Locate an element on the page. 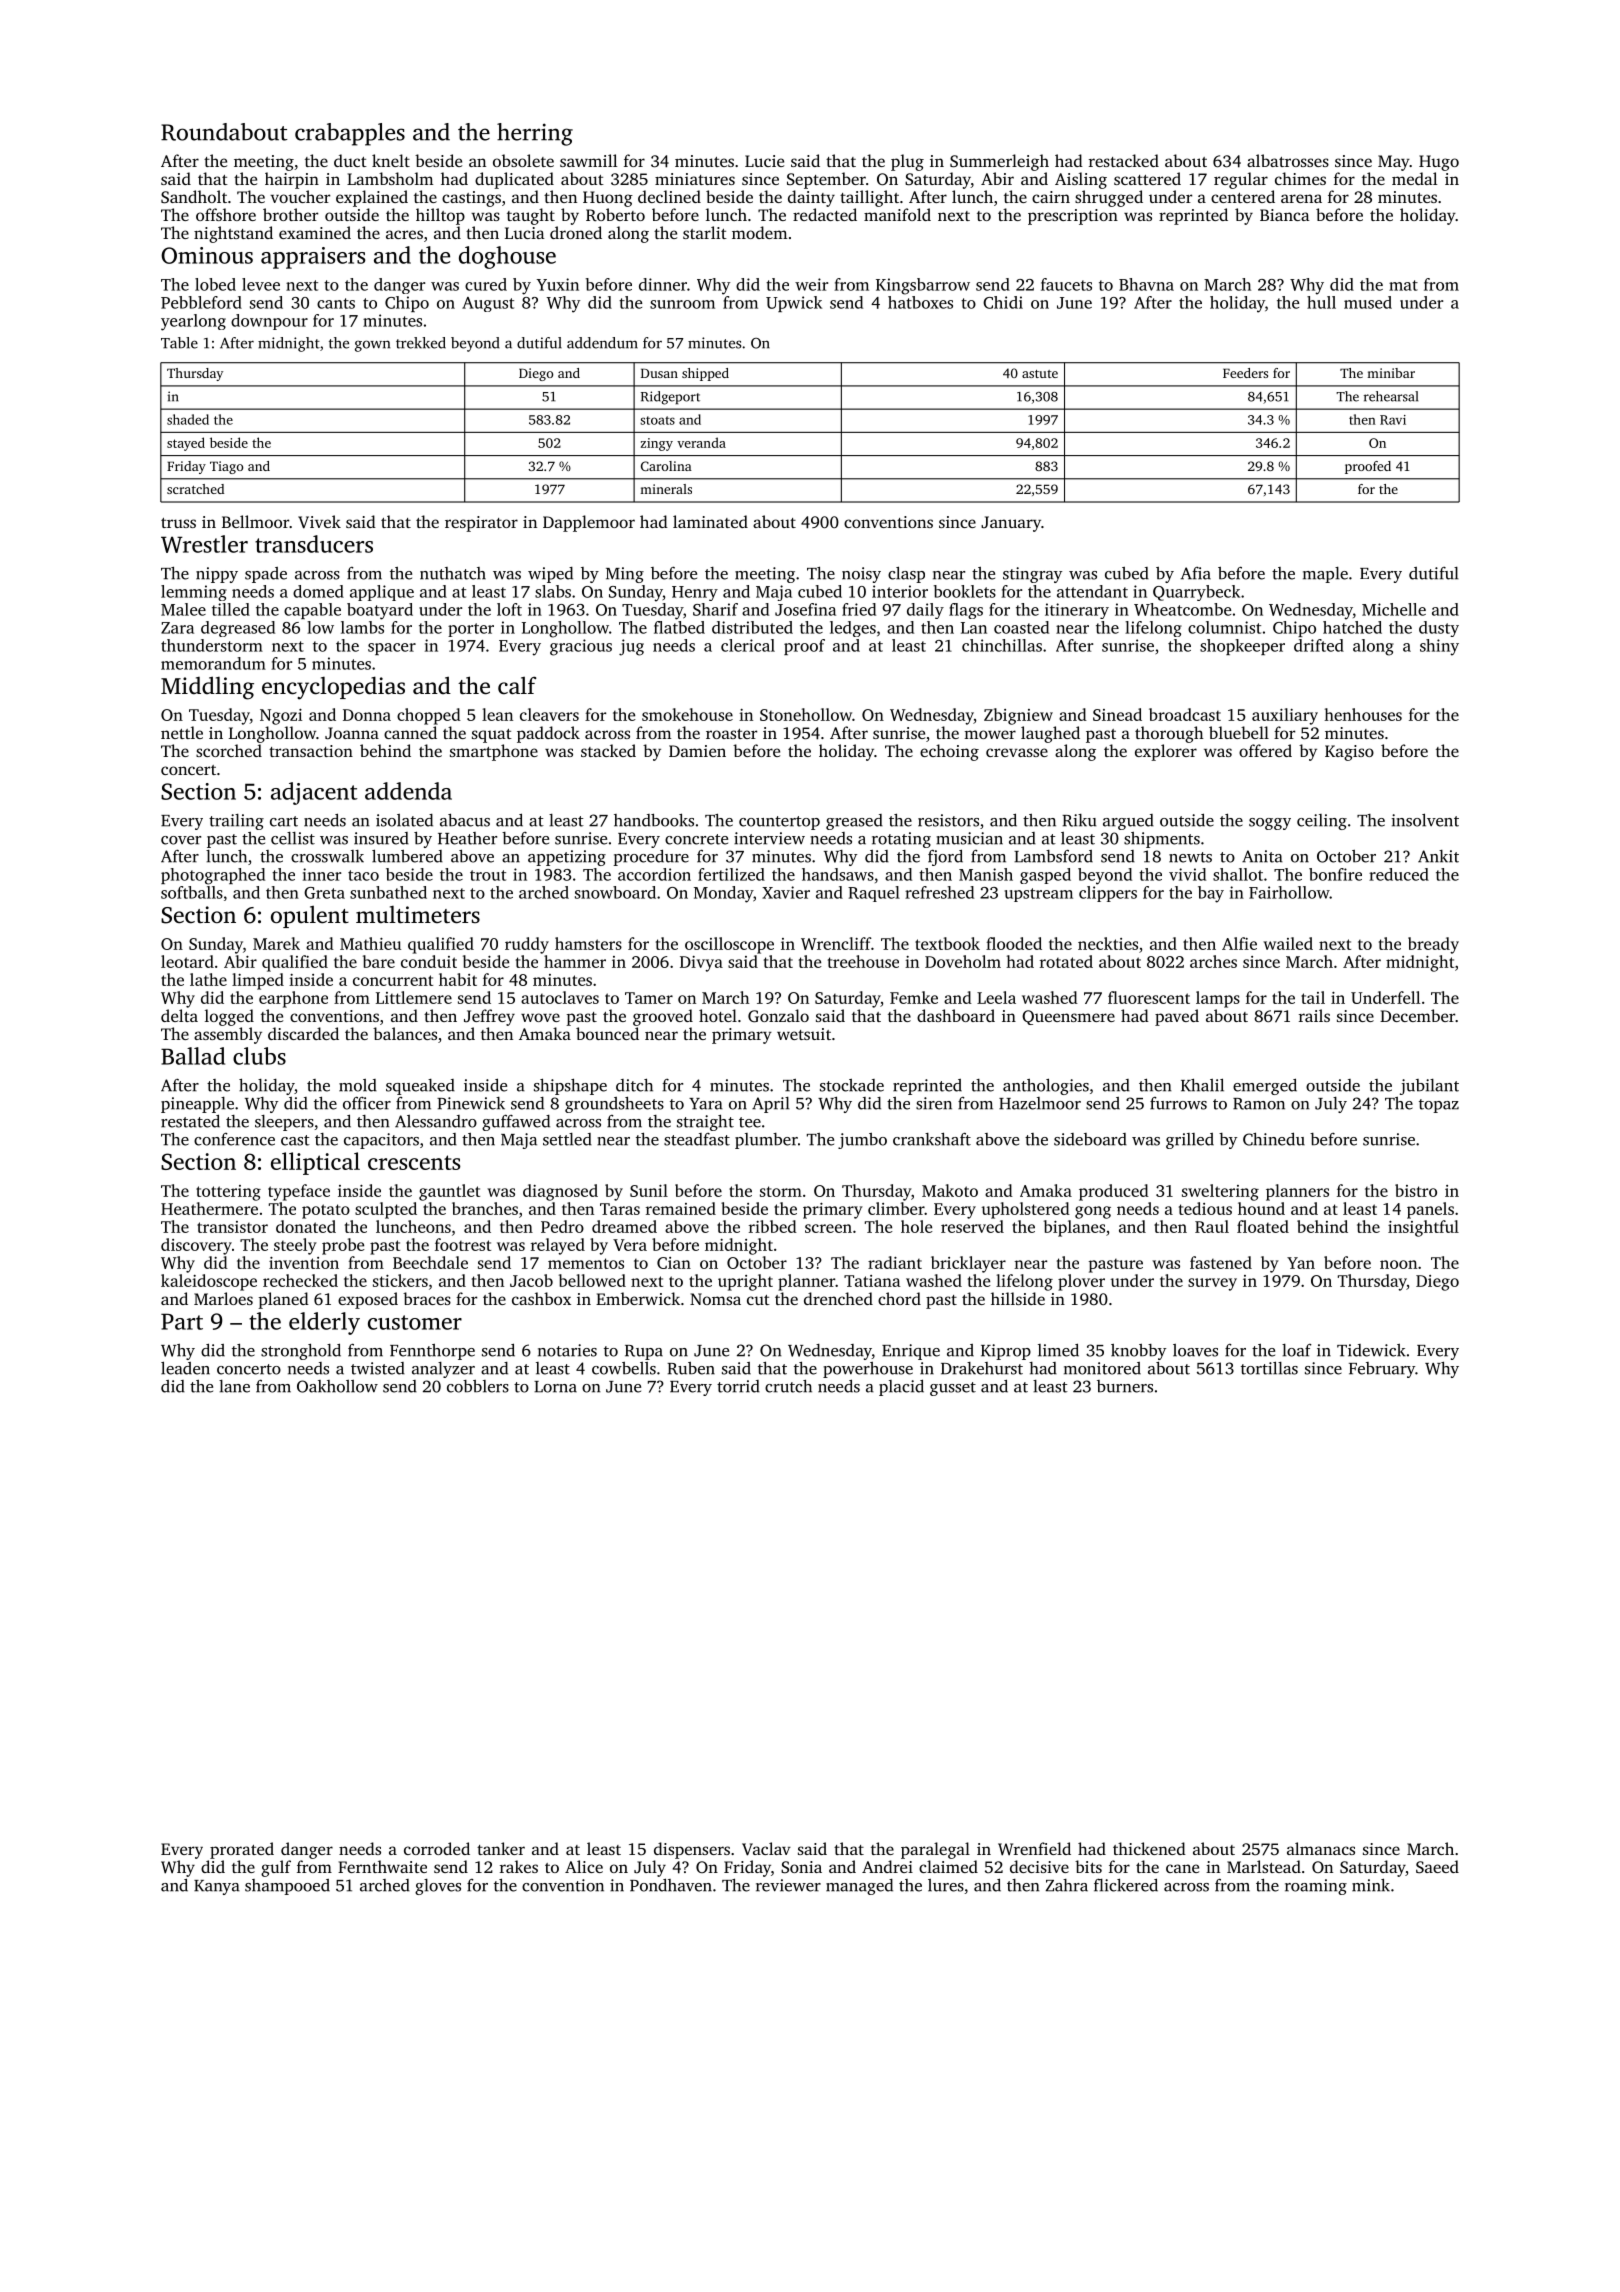 The image size is (1620, 2292). astute is located at coordinates (1040, 374).
